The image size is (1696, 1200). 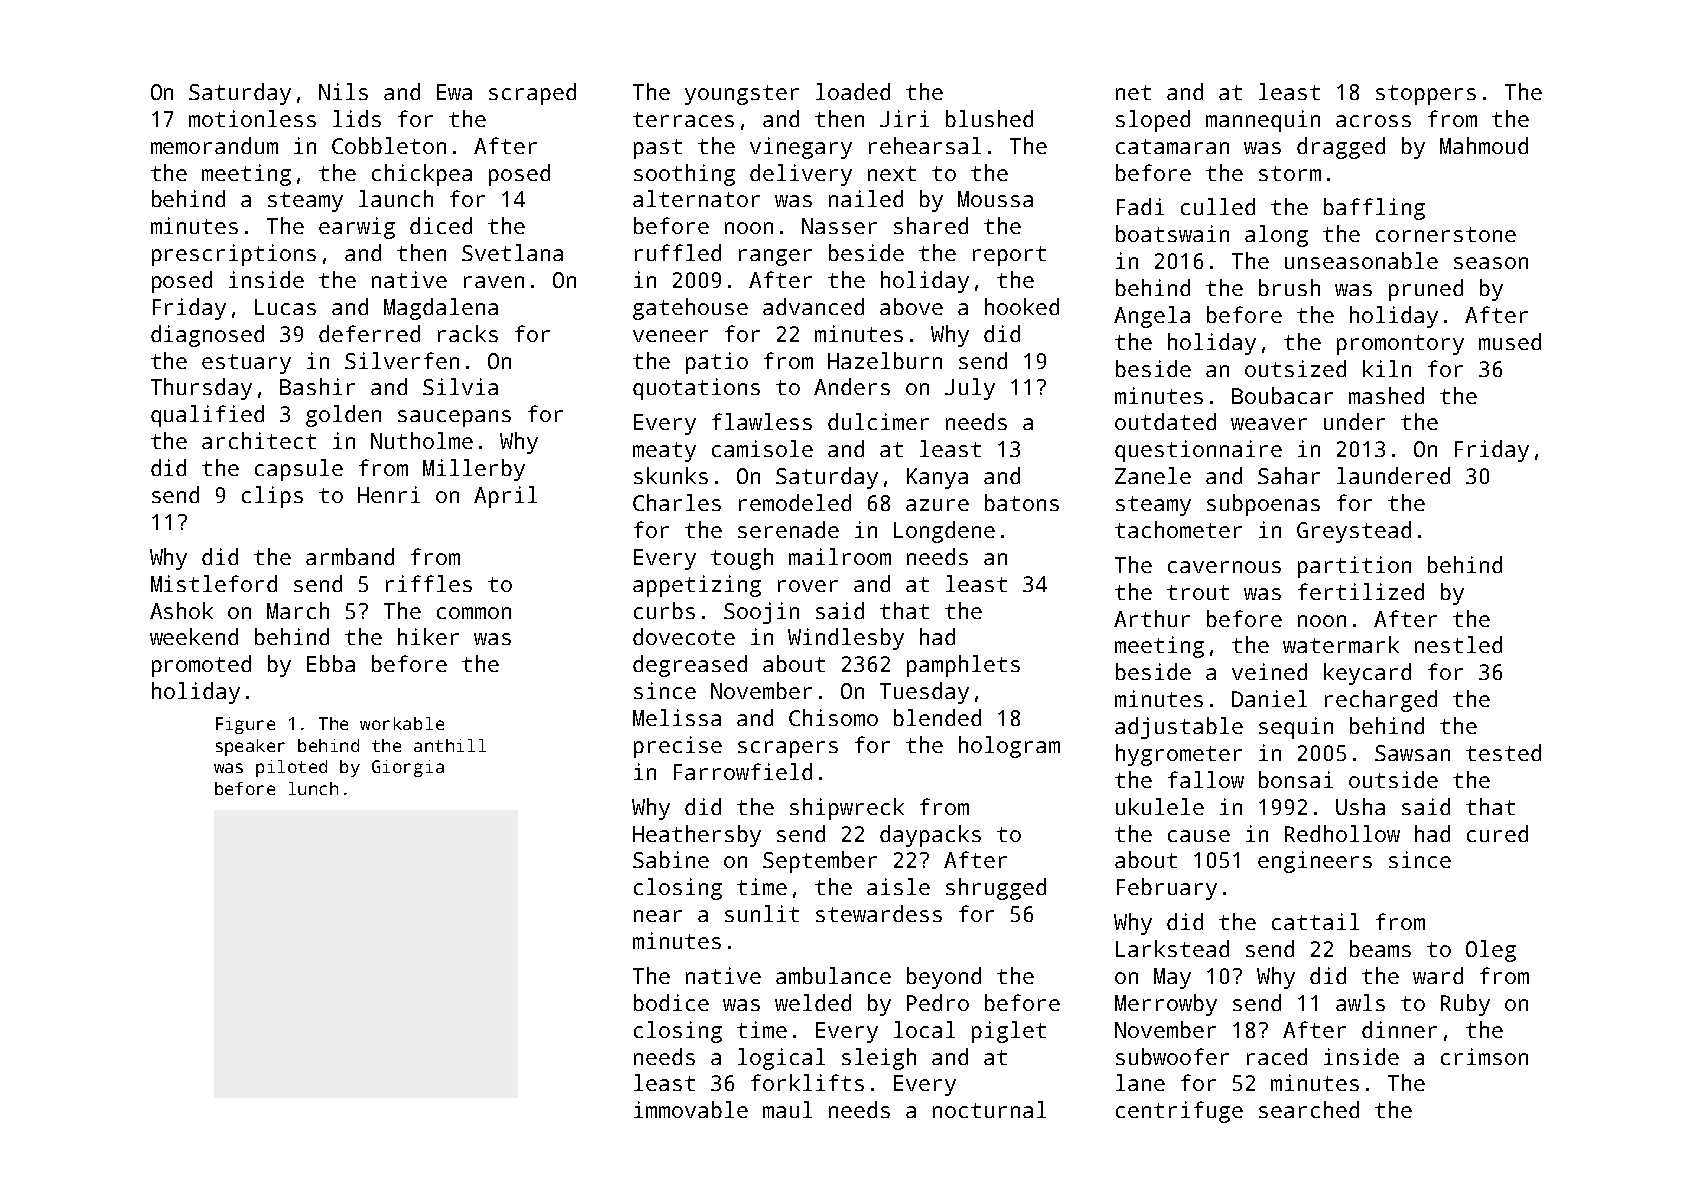 I want to click on veneer, so click(x=670, y=336).
